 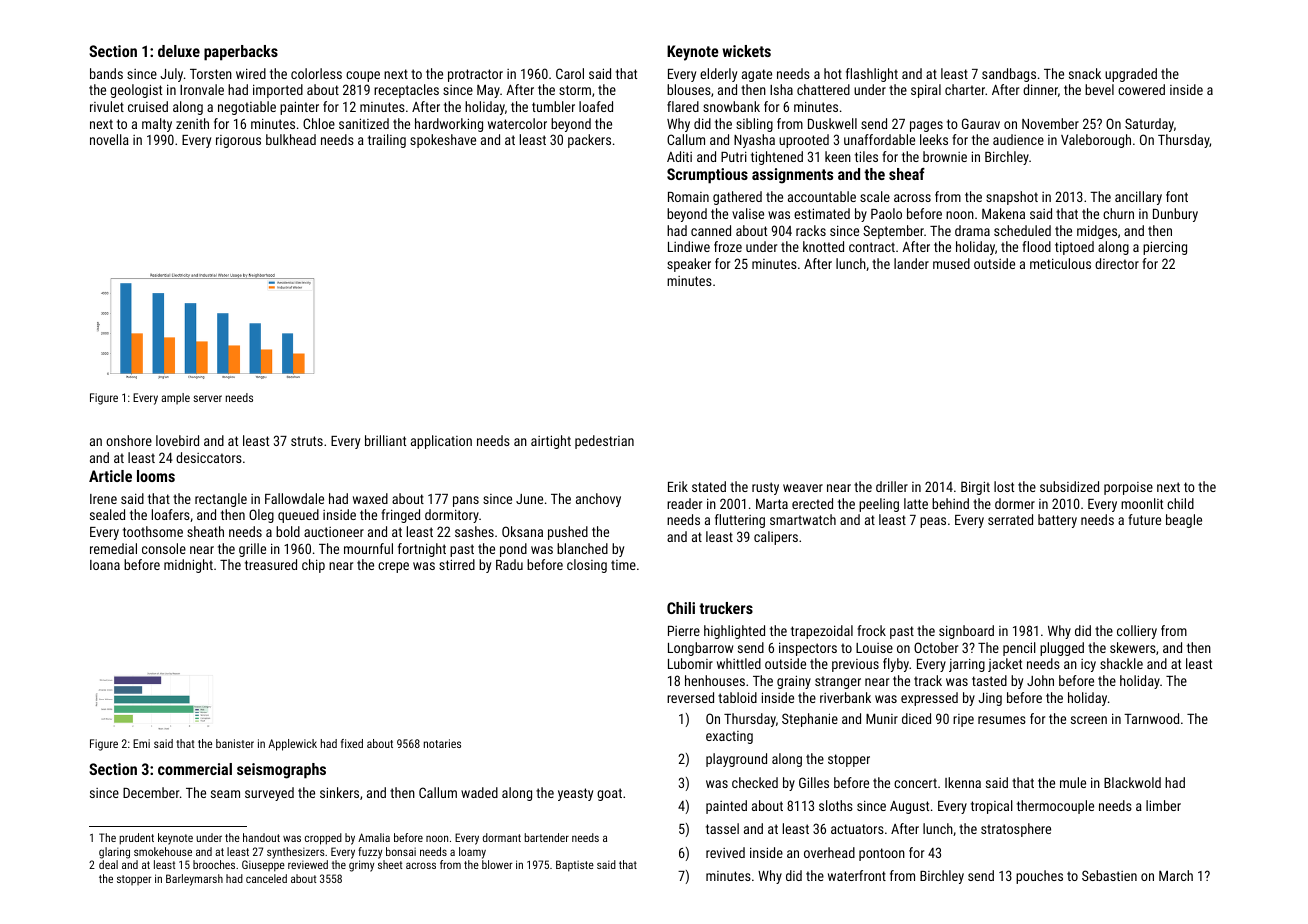 I want to click on bands, so click(x=106, y=73).
